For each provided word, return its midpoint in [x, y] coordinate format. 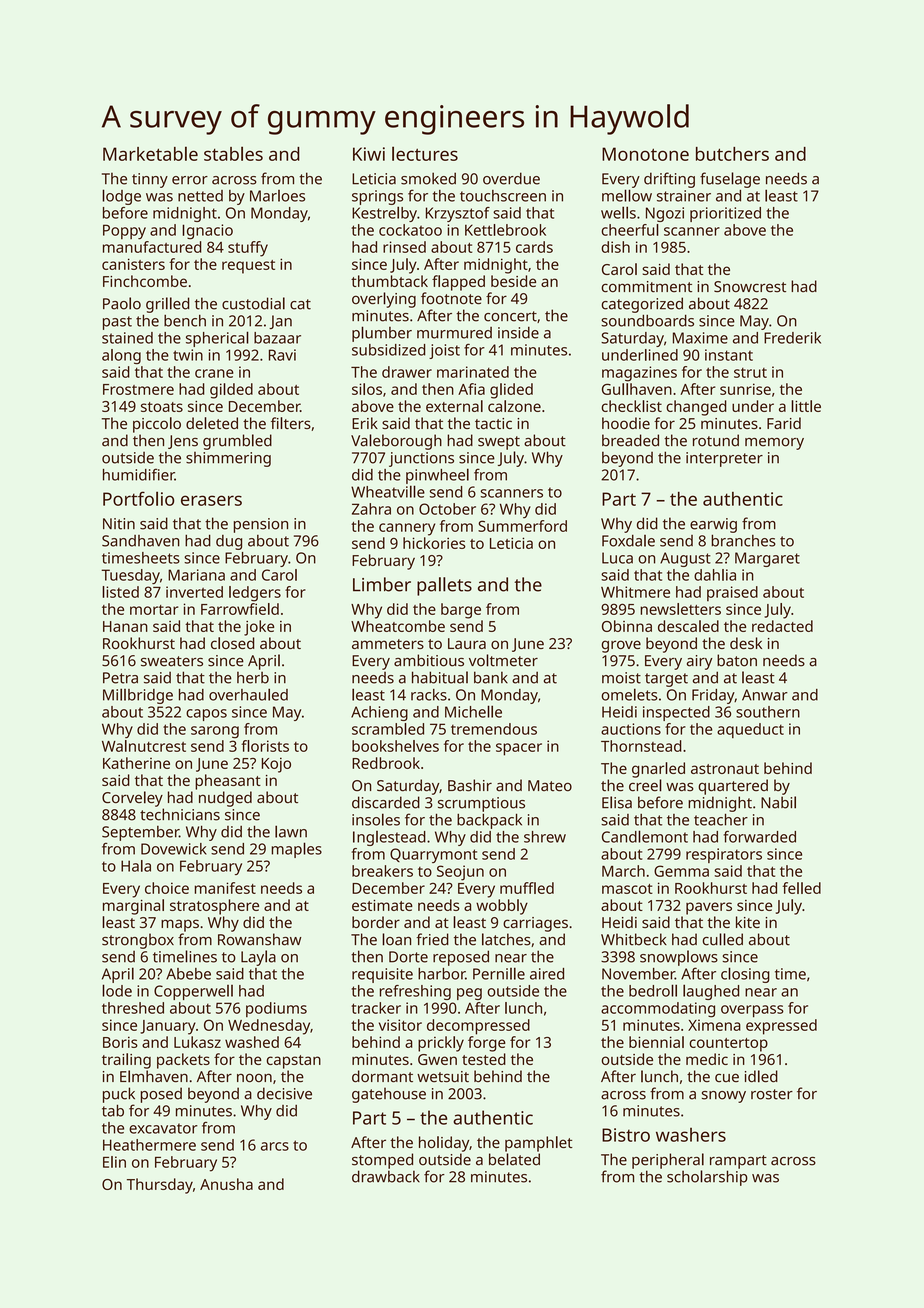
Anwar [765, 695]
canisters [133, 264]
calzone [514, 406]
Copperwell [193, 992]
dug [229, 542]
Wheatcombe [398, 626]
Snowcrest [750, 287]
